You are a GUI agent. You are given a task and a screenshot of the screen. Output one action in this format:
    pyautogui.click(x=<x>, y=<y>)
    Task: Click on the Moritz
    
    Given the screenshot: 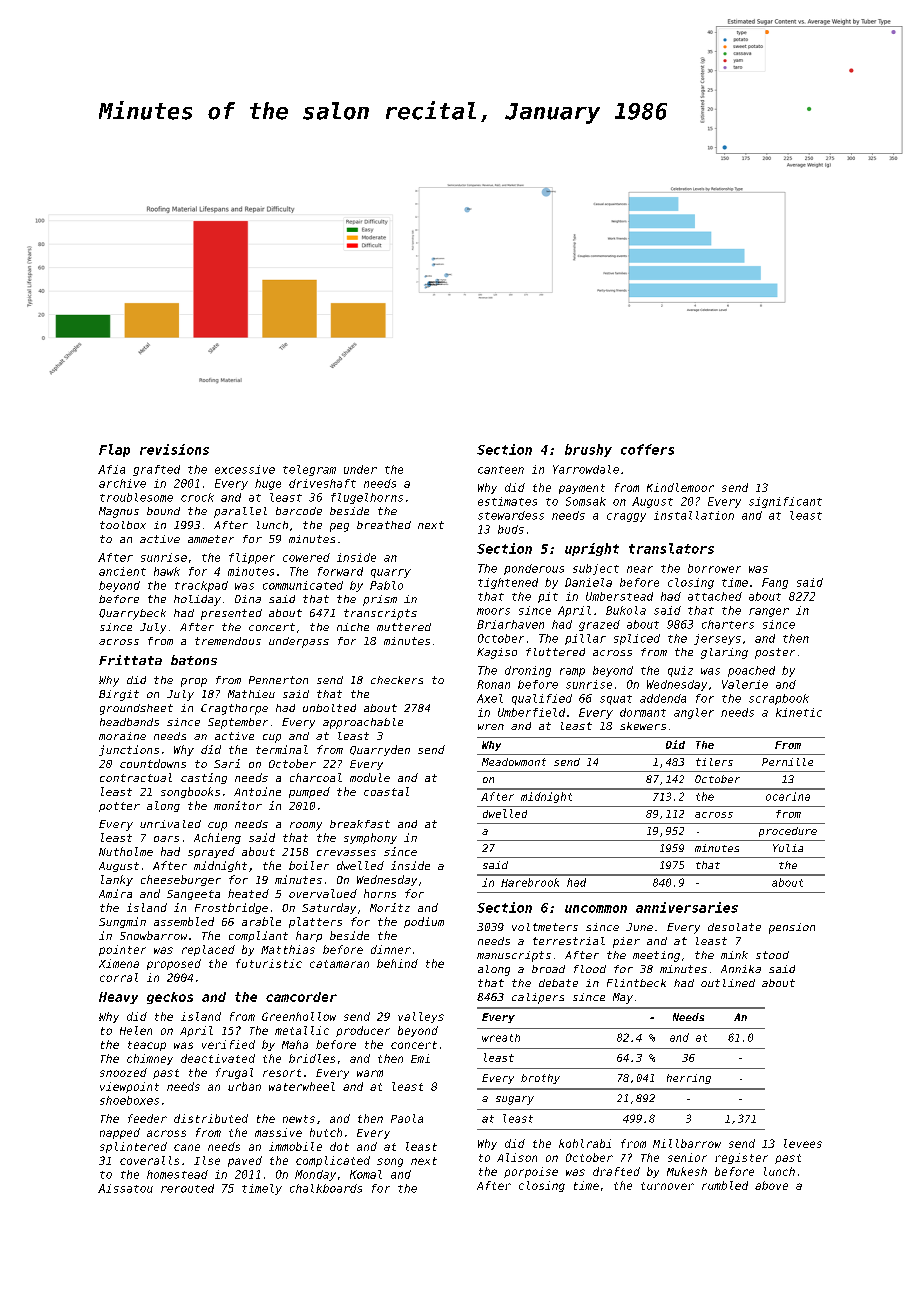 What is the action you would take?
    pyautogui.click(x=390, y=907)
